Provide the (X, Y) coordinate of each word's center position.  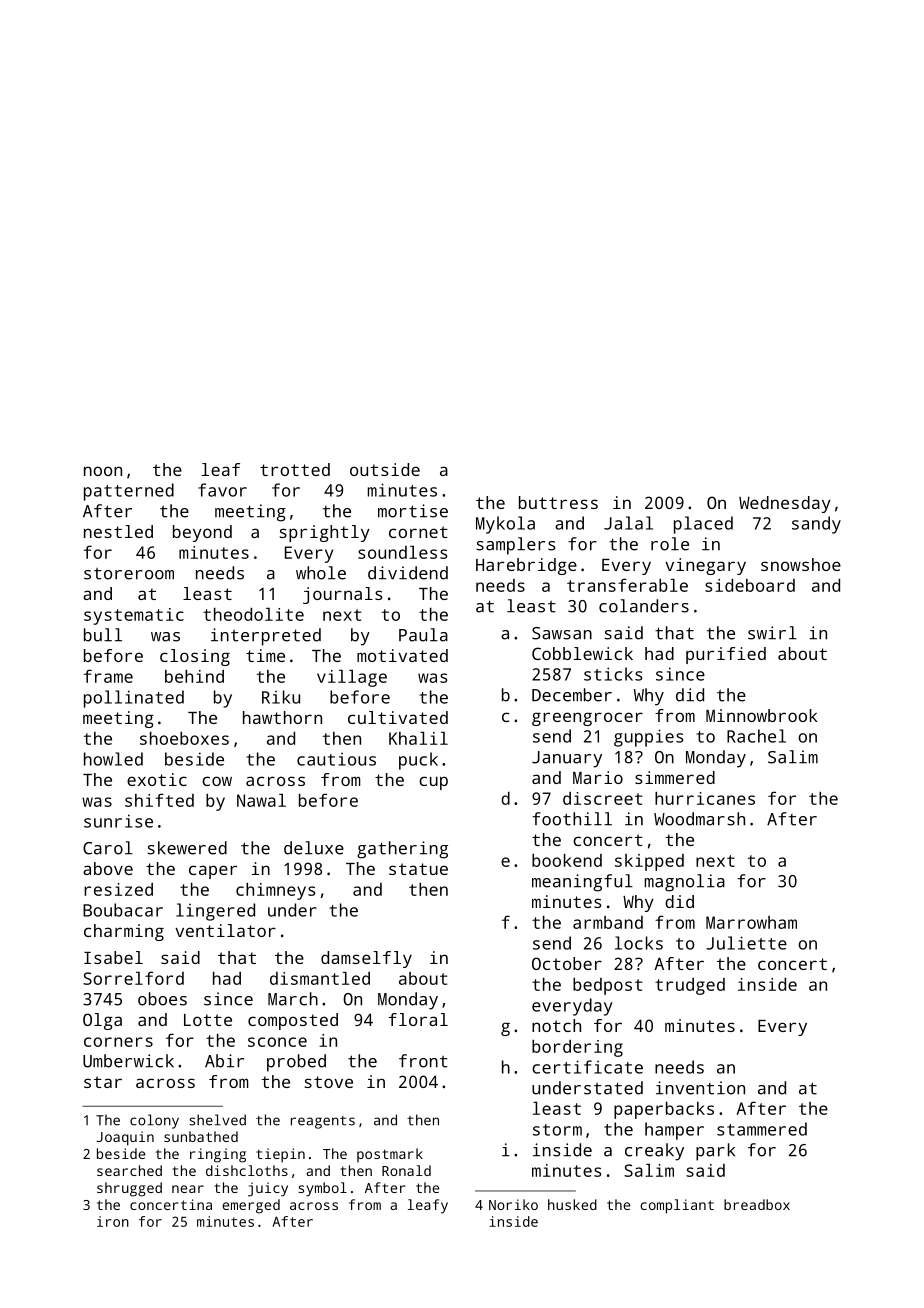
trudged (690, 986)
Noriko (513, 1204)
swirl (772, 633)
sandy (816, 525)
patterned (129, 492)
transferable (627, 585)
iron (113, 1221)
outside (385, 469)
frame (108, 676)
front (423, 1061)
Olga (102, 1021)
